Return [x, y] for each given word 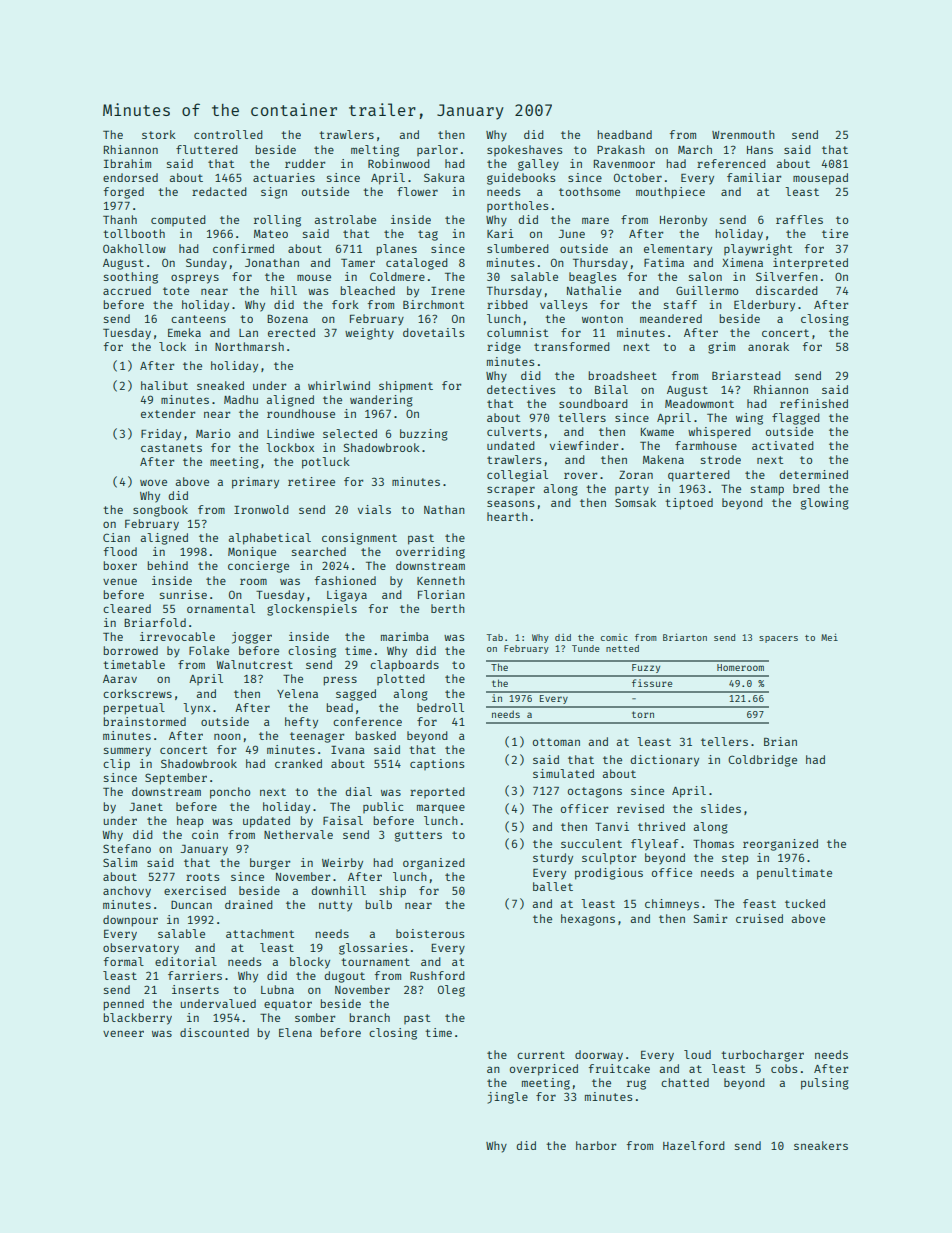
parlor [437, 150]
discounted [214, 1032]
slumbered [518, 248]
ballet [553, 886]
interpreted [810, 264]
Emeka [184, 332]
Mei [829, 637]
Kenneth [441, 580]
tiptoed [689, 504]
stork [159, 134]
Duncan [191, 905]
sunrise [183, 594]
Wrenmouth [743, 134]
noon [227, 736]
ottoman [556, 742]
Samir [710, 918]
